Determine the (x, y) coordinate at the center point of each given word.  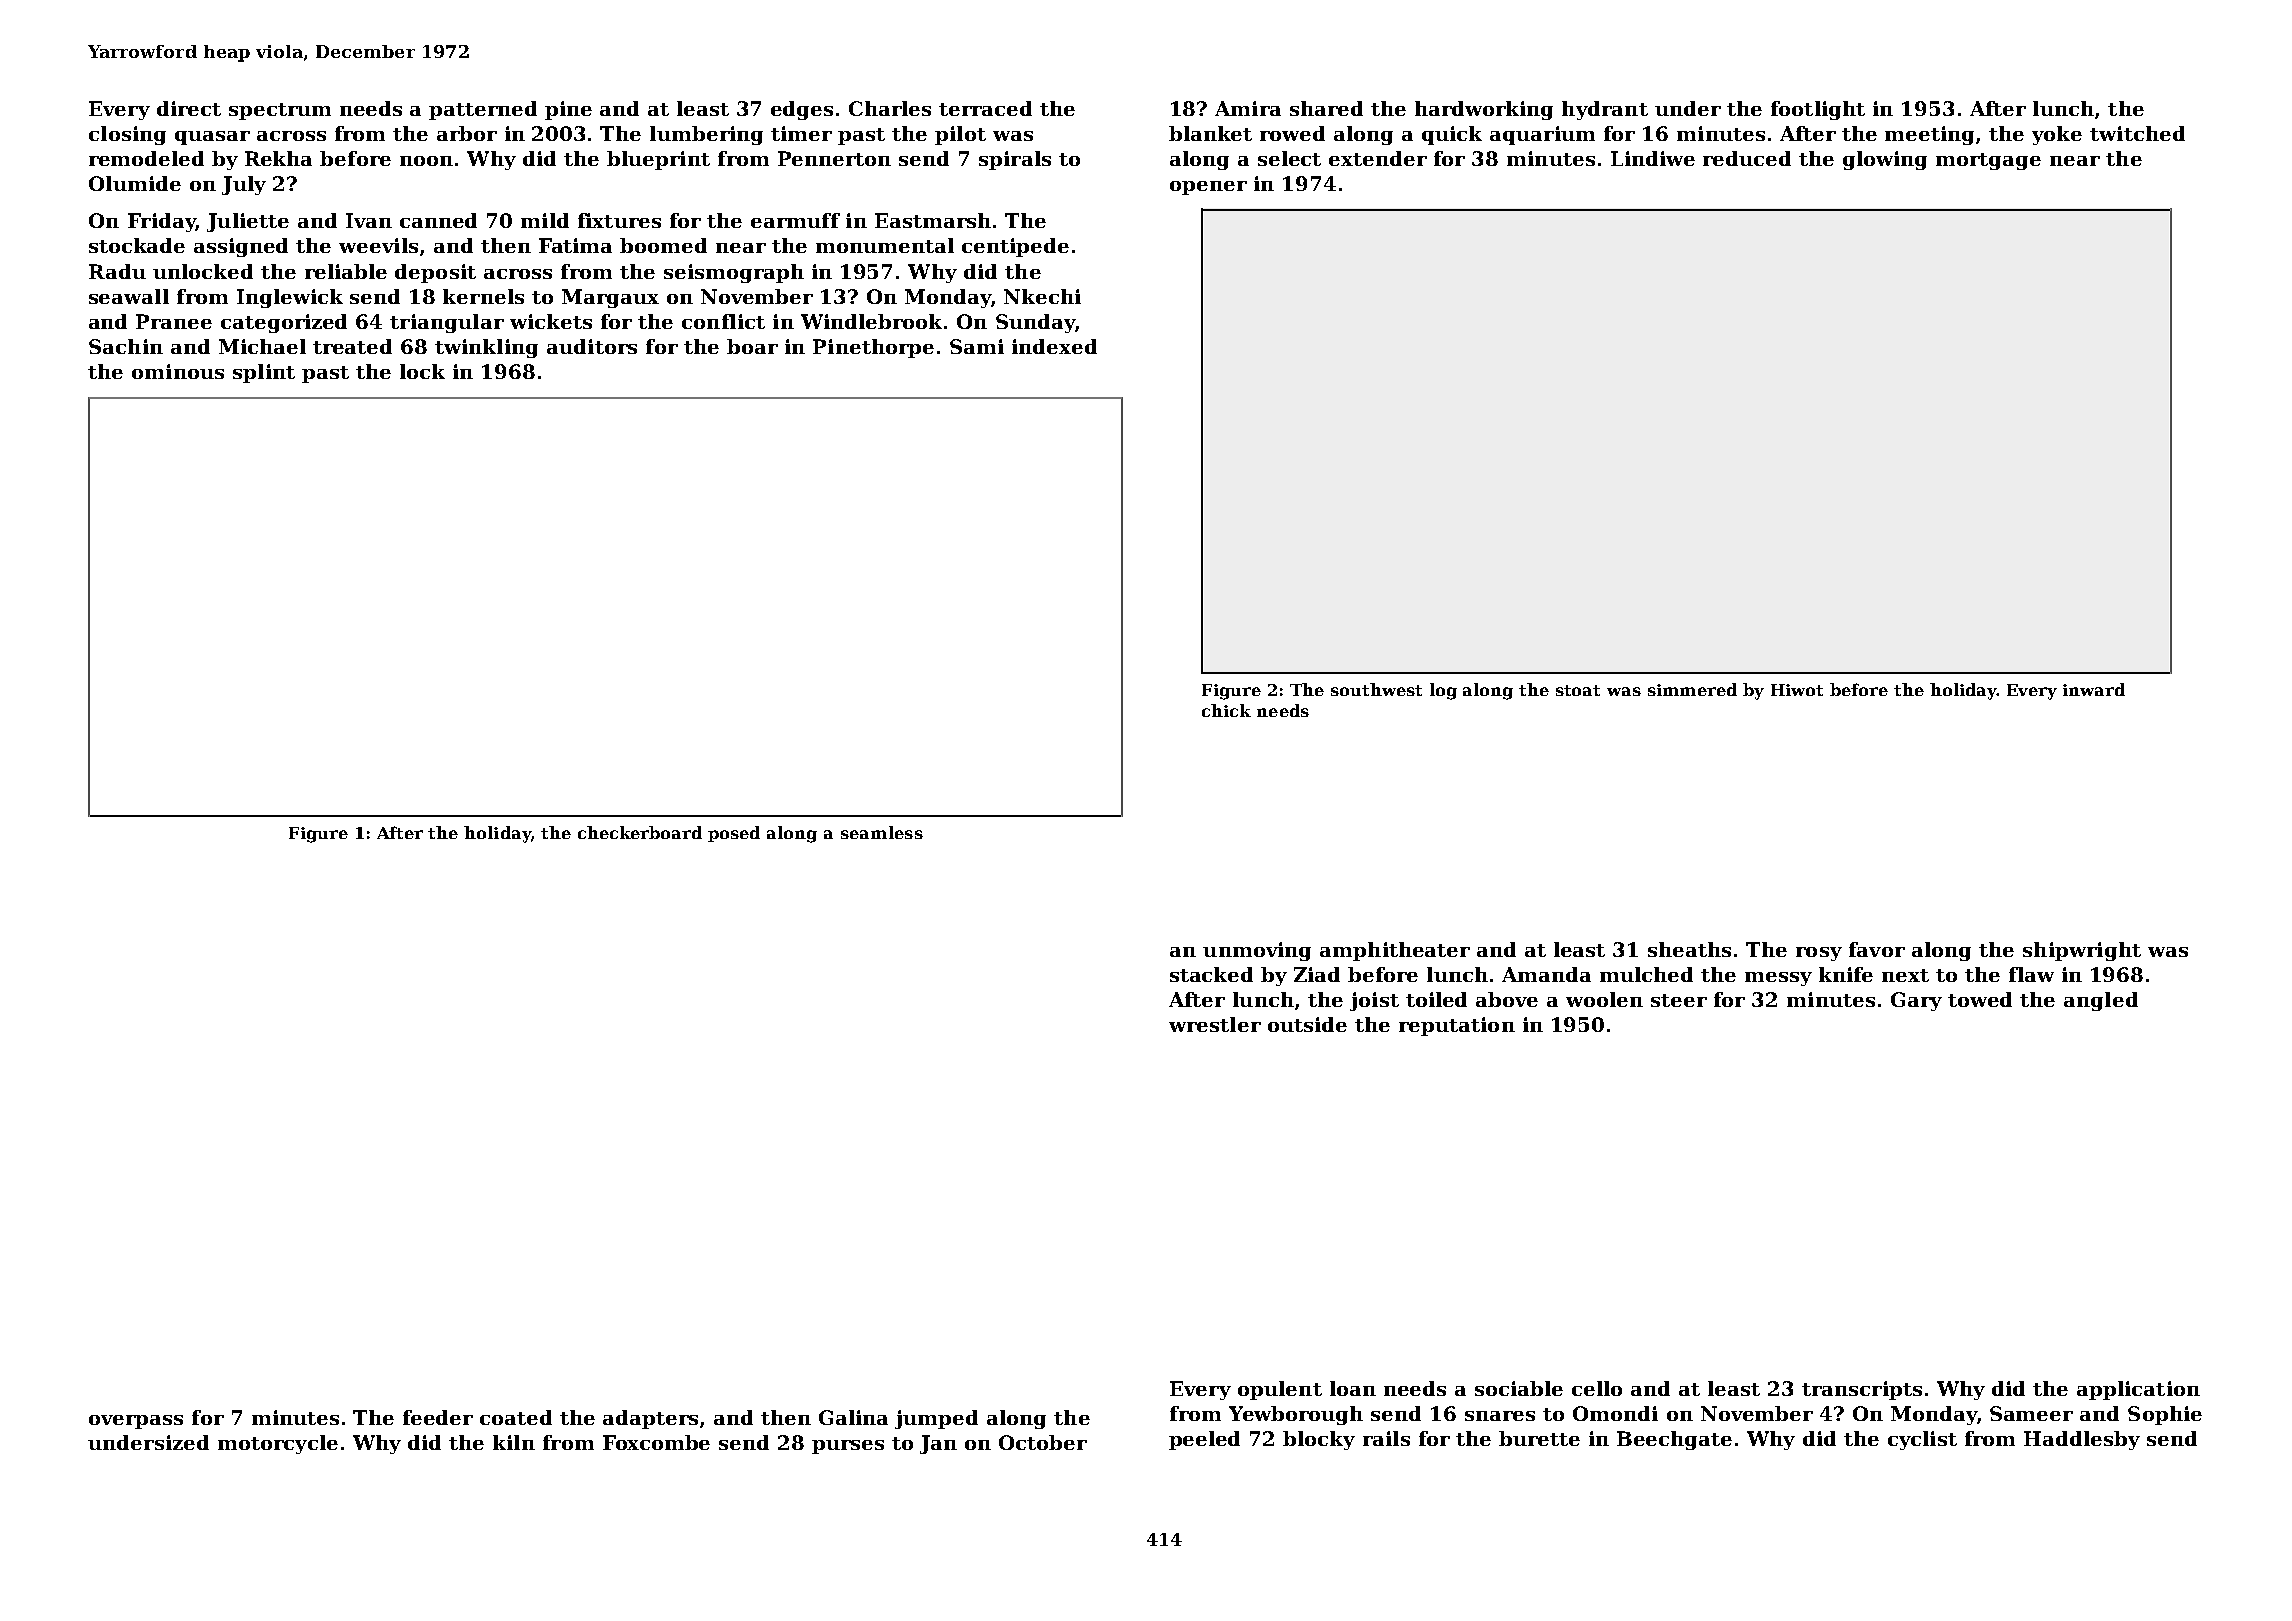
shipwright (2082, 951)
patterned (483, 110)
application (2138, 1390)
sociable (1519, 1388)
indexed (1054, 346)
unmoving (1257, 951)
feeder (438, 1417)
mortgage (1988, 161)
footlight (1818, 110)
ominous (178, 371)
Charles (890, 108)
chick (1226, 710)
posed (734, 834)
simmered (1692, 689)
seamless (882, 832)
